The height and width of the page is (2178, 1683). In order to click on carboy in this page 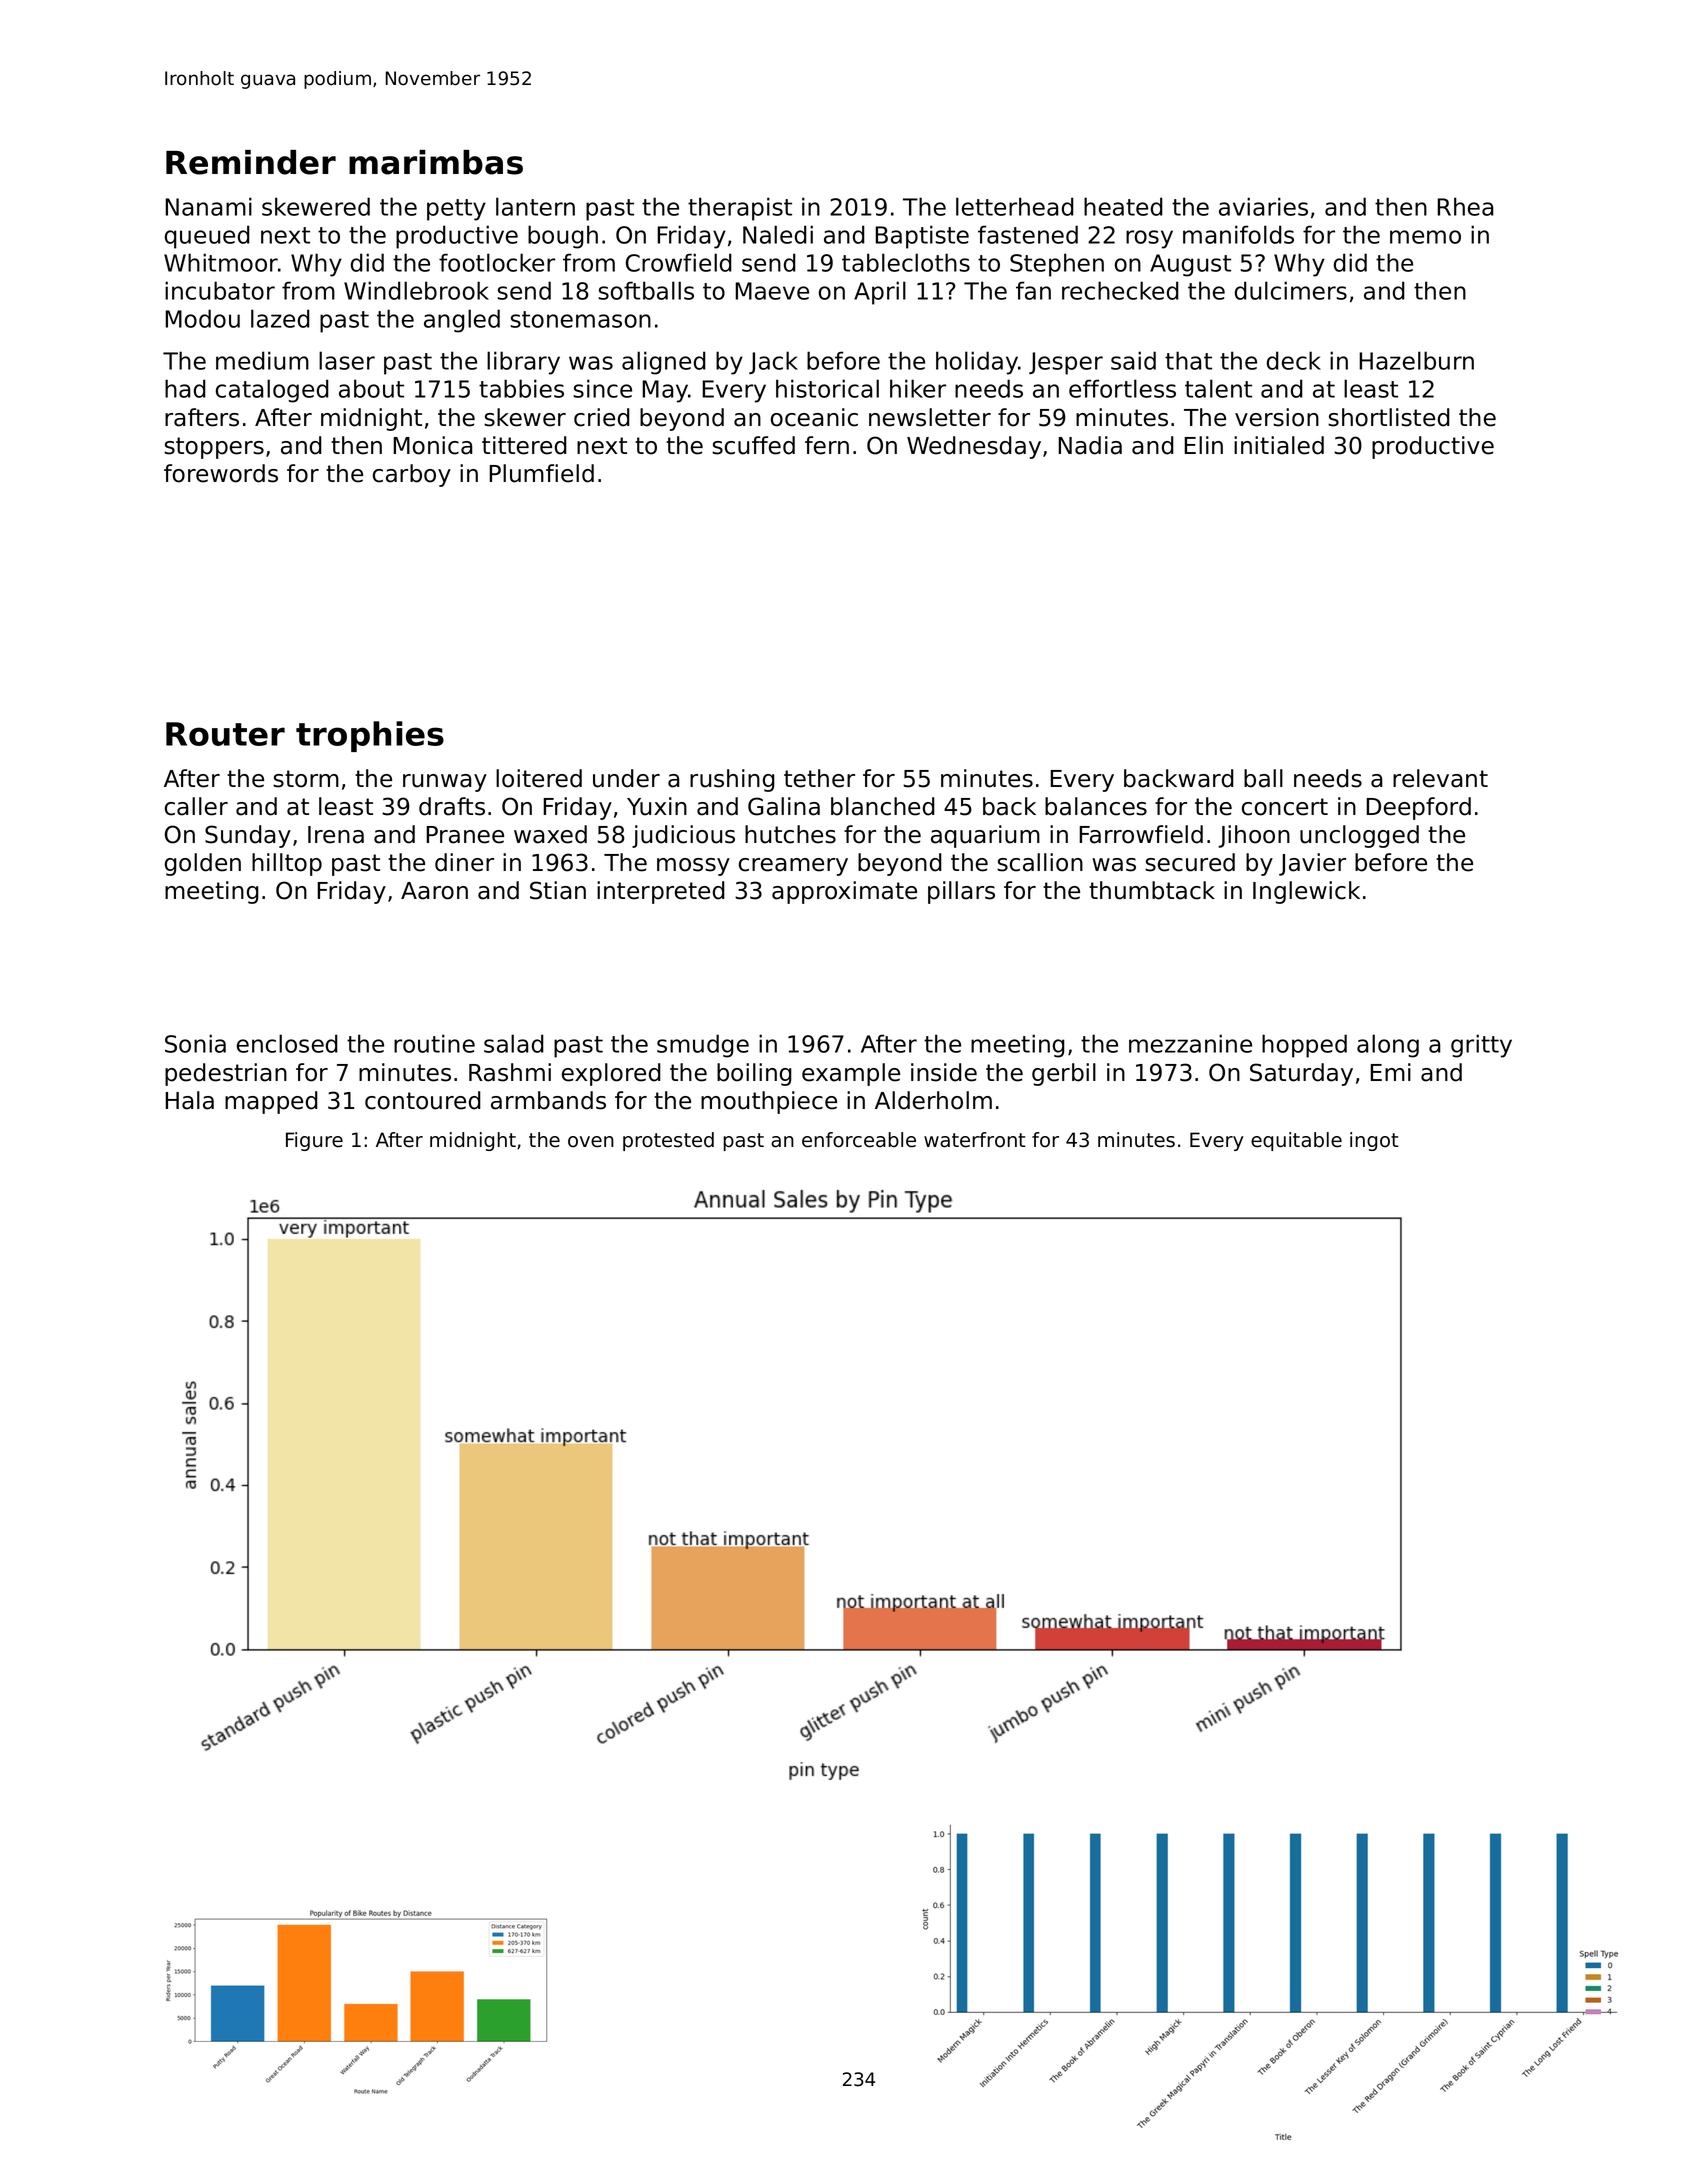, I will do `click(412, 475)`.
